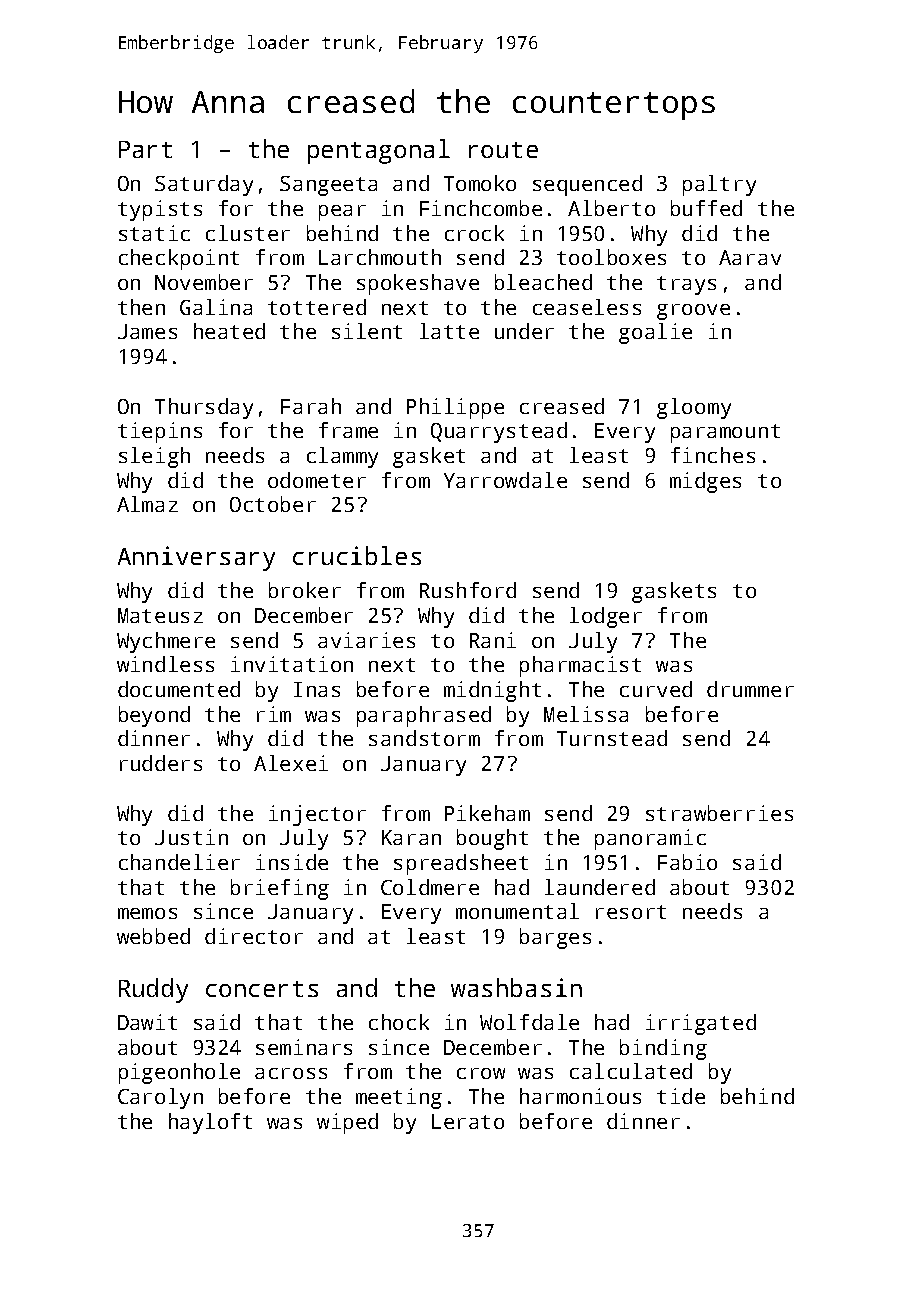 This screenshot has height=1311, width=924. I want to click on finches, so click(713, 455).
